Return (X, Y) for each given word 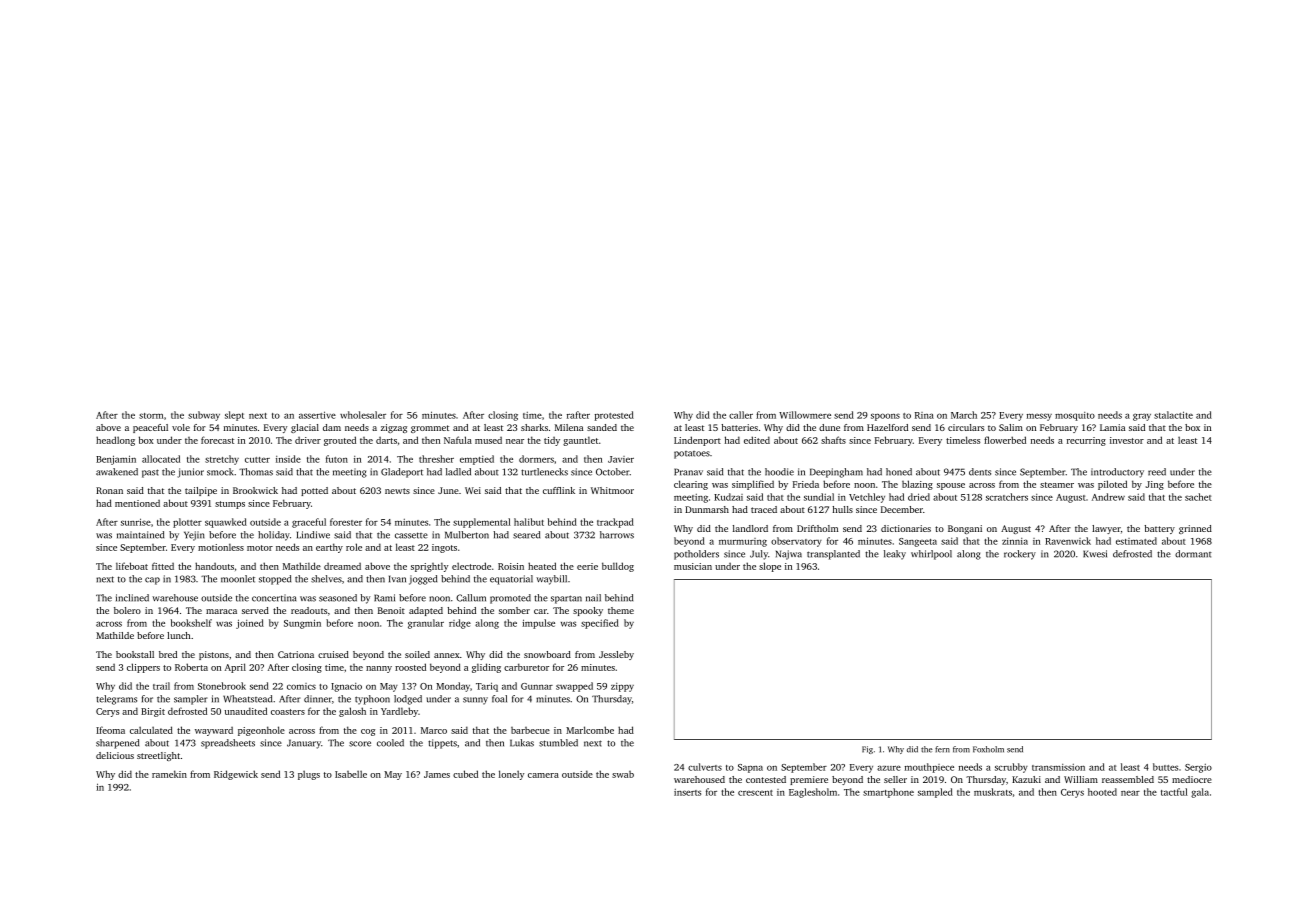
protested (614, 416)
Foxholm (988, 749)
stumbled (558, 743)
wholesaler (363, 415)
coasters (288, 712)
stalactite (1173, 415)
